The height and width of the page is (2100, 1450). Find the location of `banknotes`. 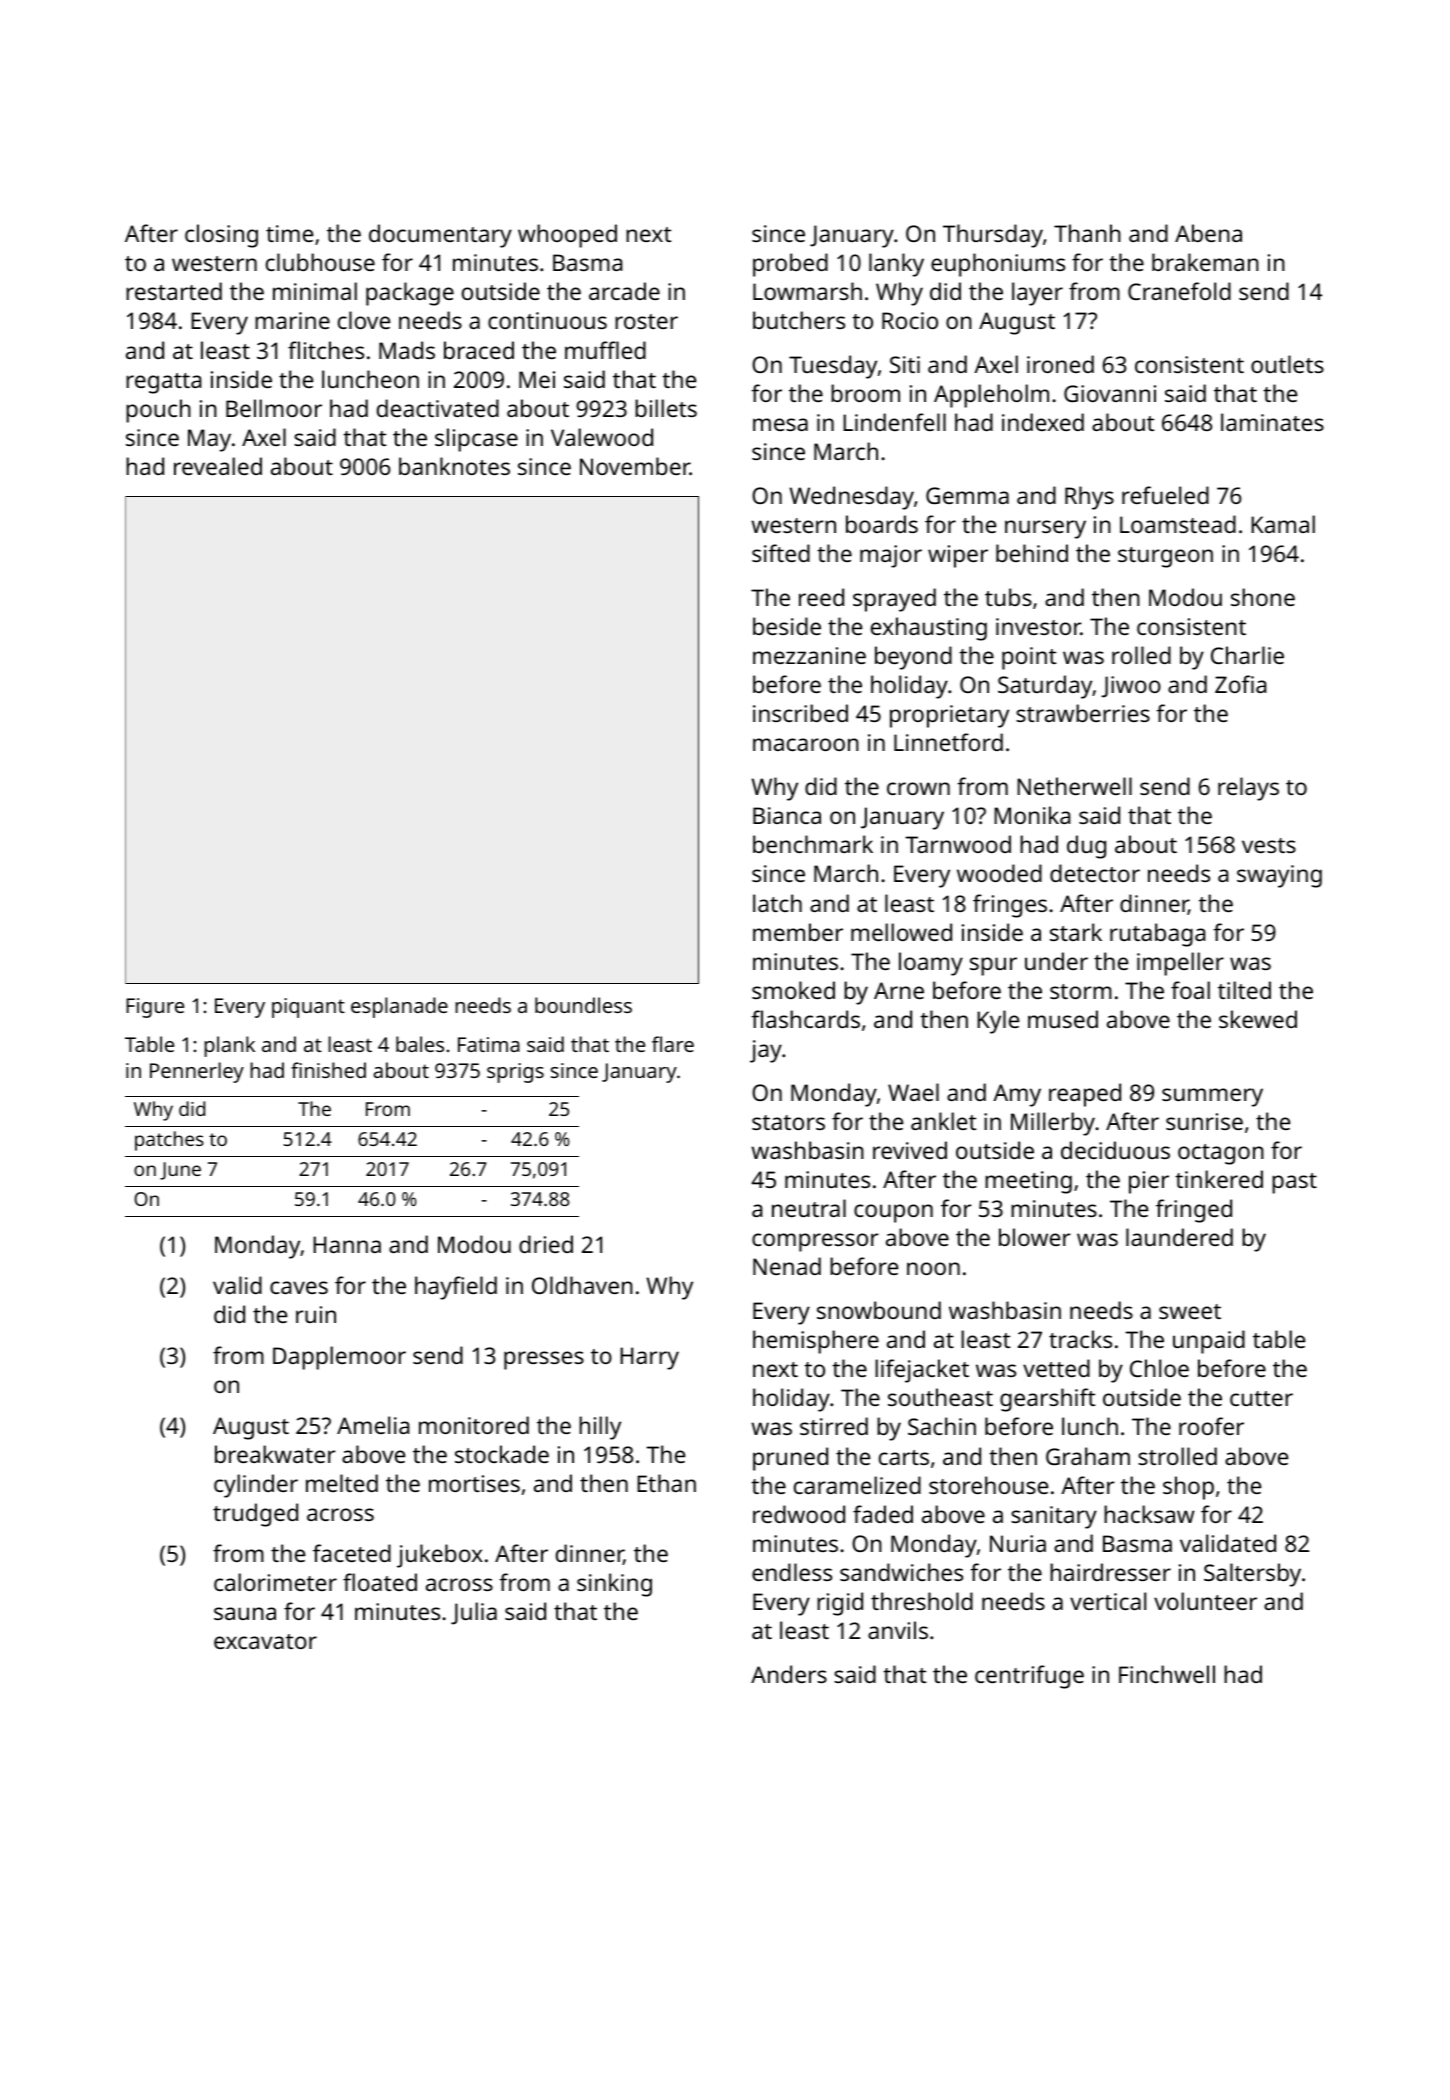

banknotes is located at coordinates (454, 466).
